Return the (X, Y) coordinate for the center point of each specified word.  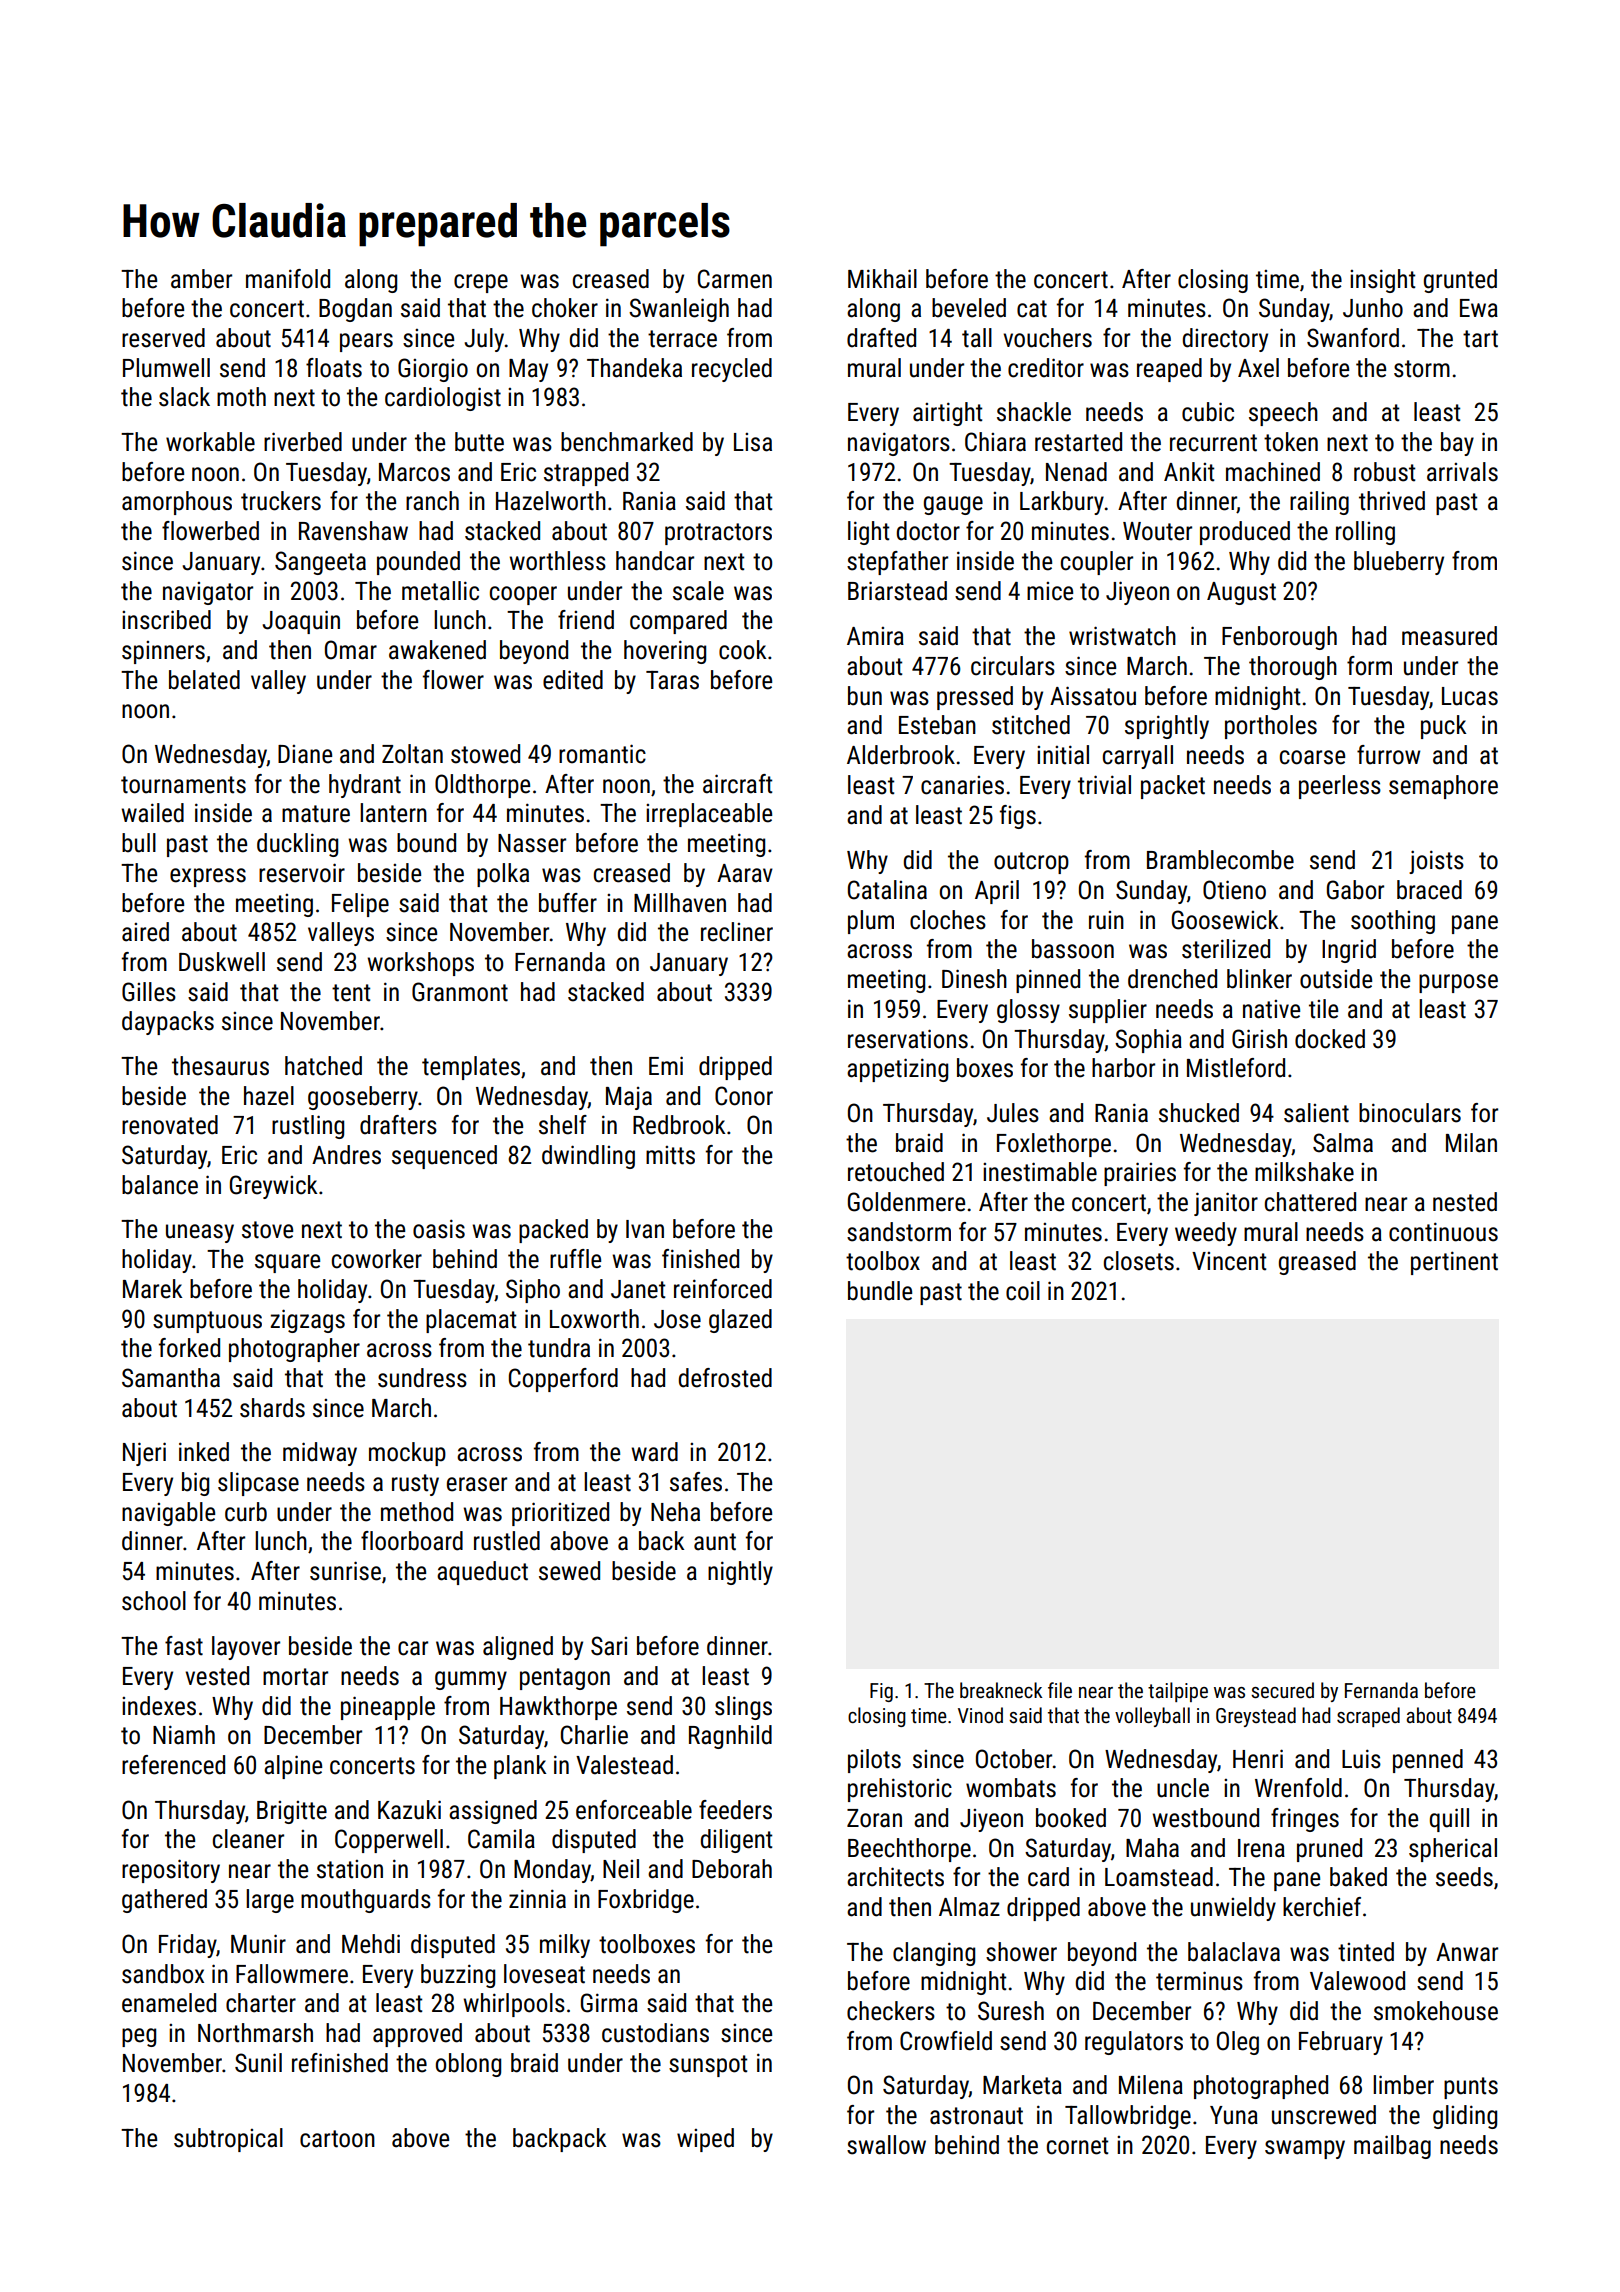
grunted (1460, 281)
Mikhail (882, 279)
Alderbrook (901, 755)
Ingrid (1349, 951)
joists (1436, 862)
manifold (288, 279)
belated (204, 680)
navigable (168, 1514)
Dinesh (974, 979)
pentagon (565, 1679)
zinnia (537, 1899)
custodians (655, 2033)
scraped (1368, 1717)
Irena (1261, 1848)
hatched (323, 1066)
